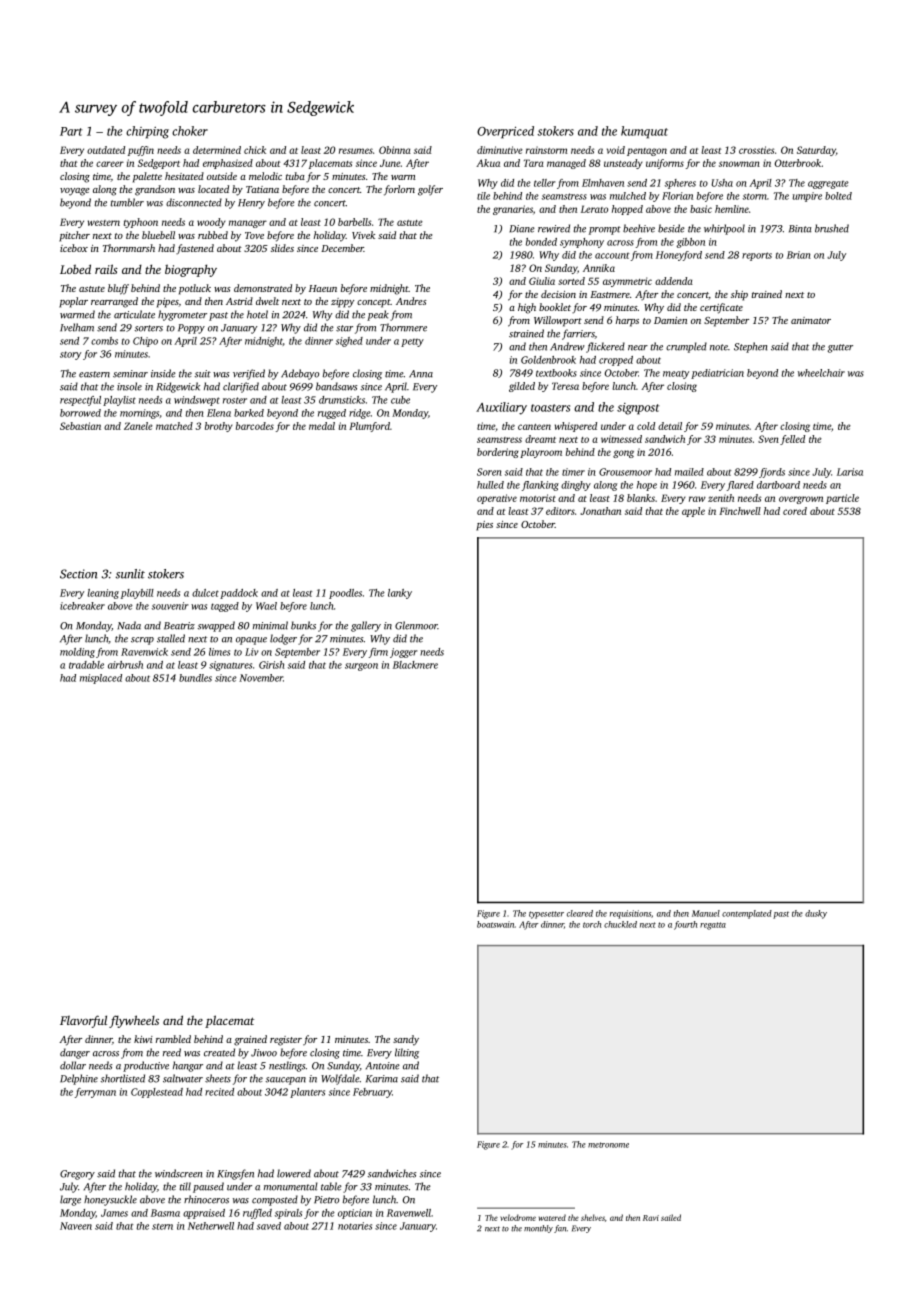 The width and height of the image is (924, 1308). What do you see at coordinates (195, 678) in the image?
I see `bundles` at bounding box center [195, 678].
